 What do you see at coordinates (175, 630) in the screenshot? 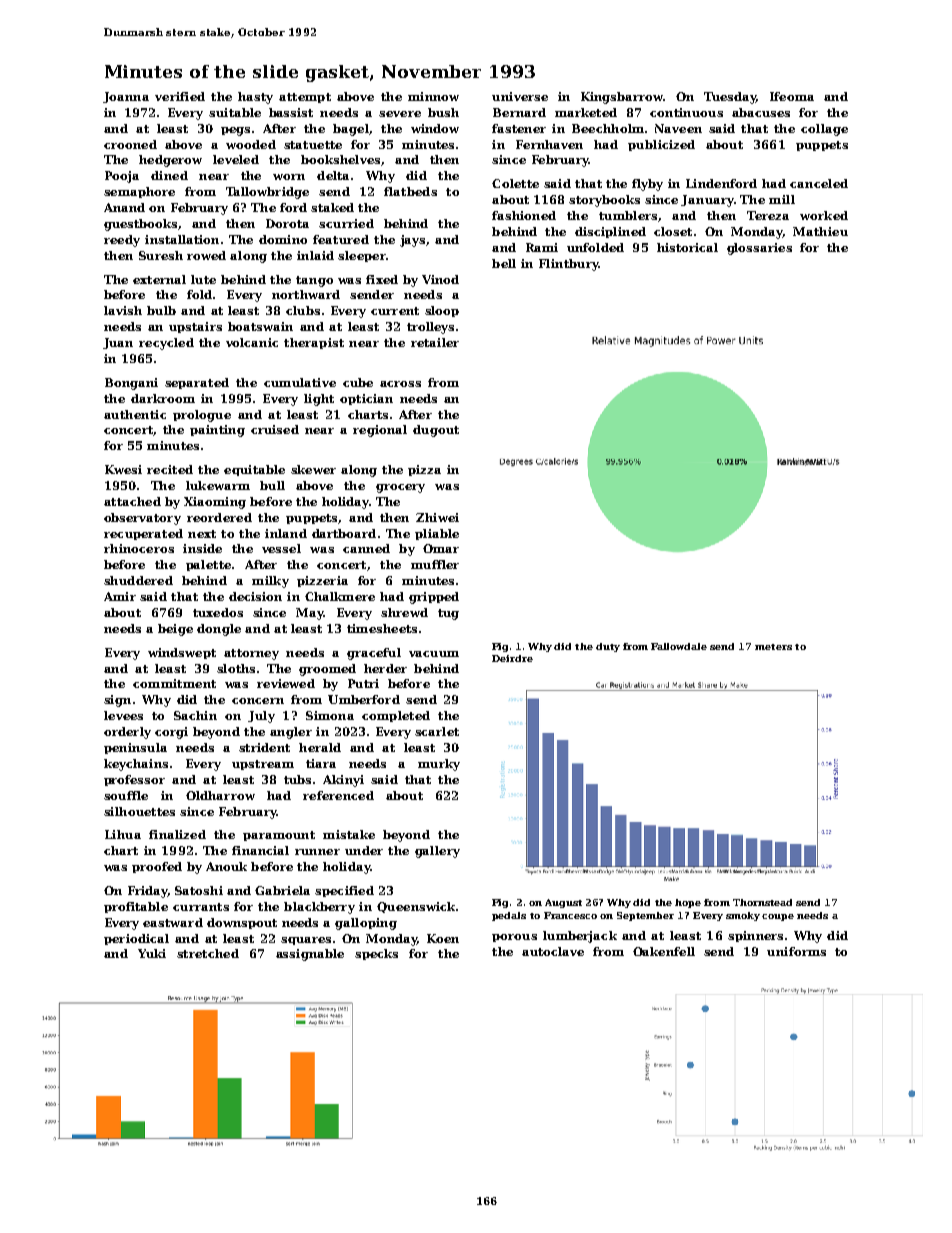
I see `beige` at bounding box center [175, 630].
